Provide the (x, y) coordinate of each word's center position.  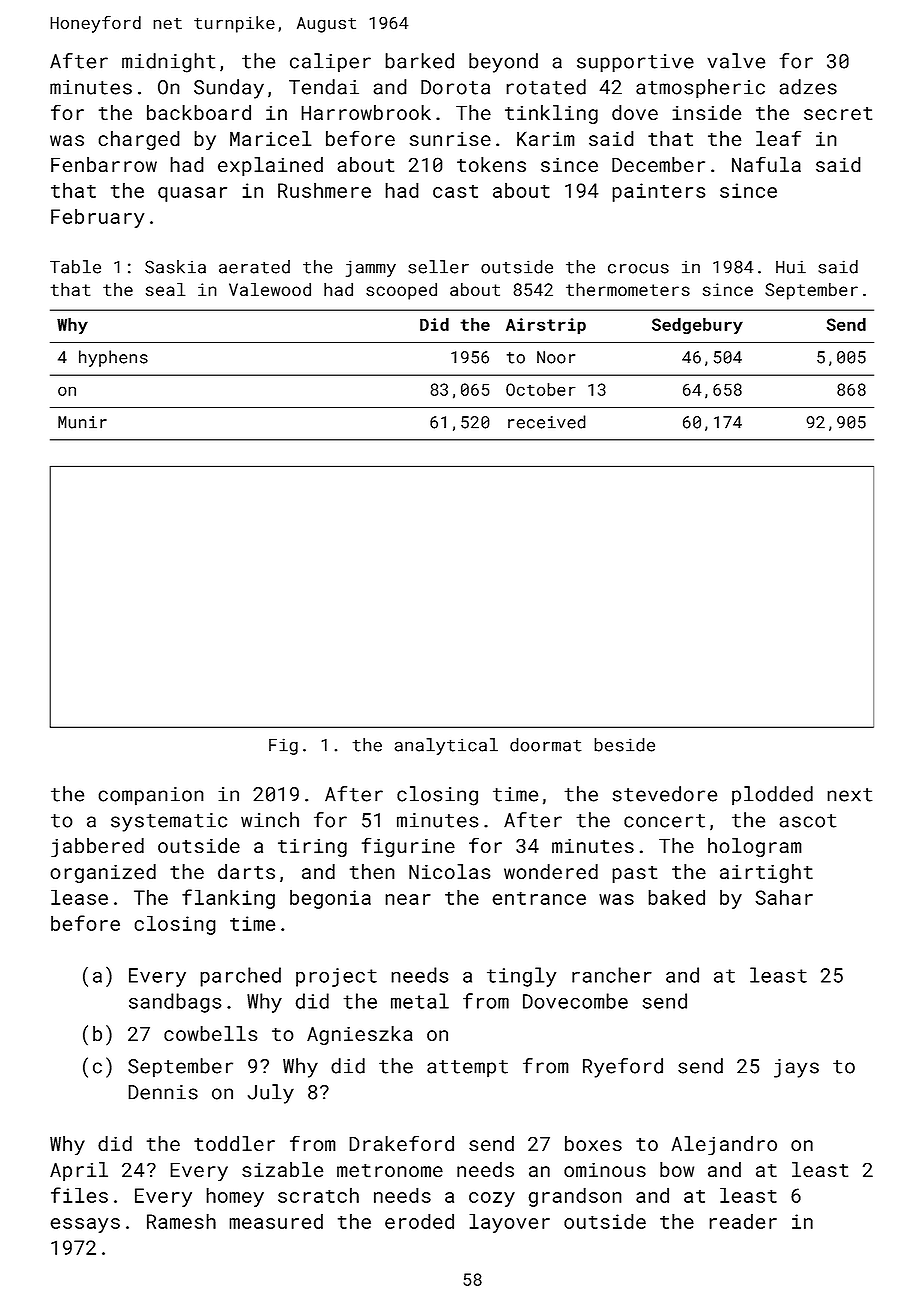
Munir (82, 422)
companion (151, 796)
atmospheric (700, 89)
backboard (199, 112)
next (849, 795)
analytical (446, 746)
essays (85, 1225)
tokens (491, 164)
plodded (772, 796)
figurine (408, 847)
